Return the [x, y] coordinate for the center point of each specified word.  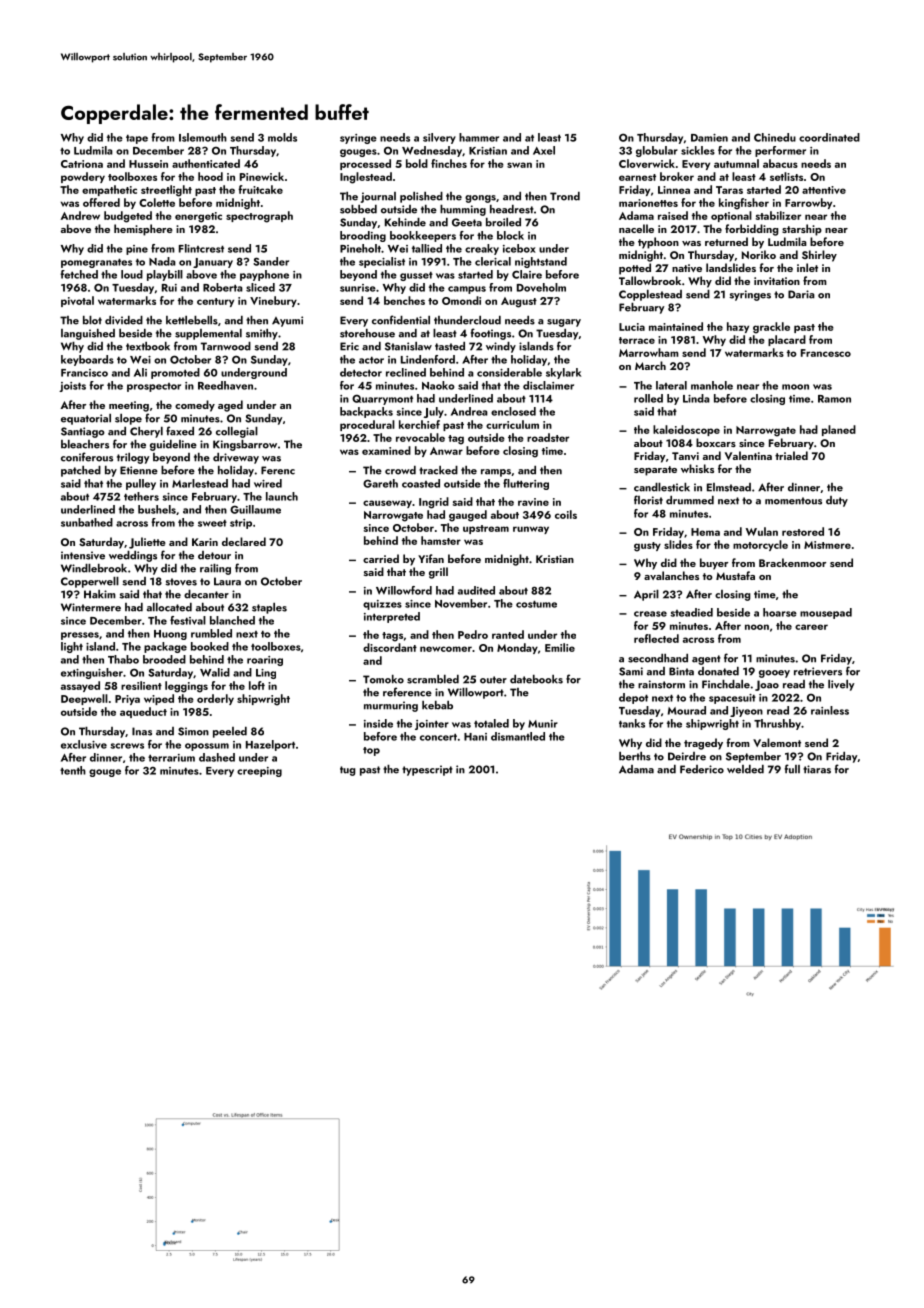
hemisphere [143, 230]
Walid [215, 672]
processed [365, 164]
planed [839, 430]
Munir [543, 724]
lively [841, 685]
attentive [824, 190]
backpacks [366, 412]
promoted [175, 373]
